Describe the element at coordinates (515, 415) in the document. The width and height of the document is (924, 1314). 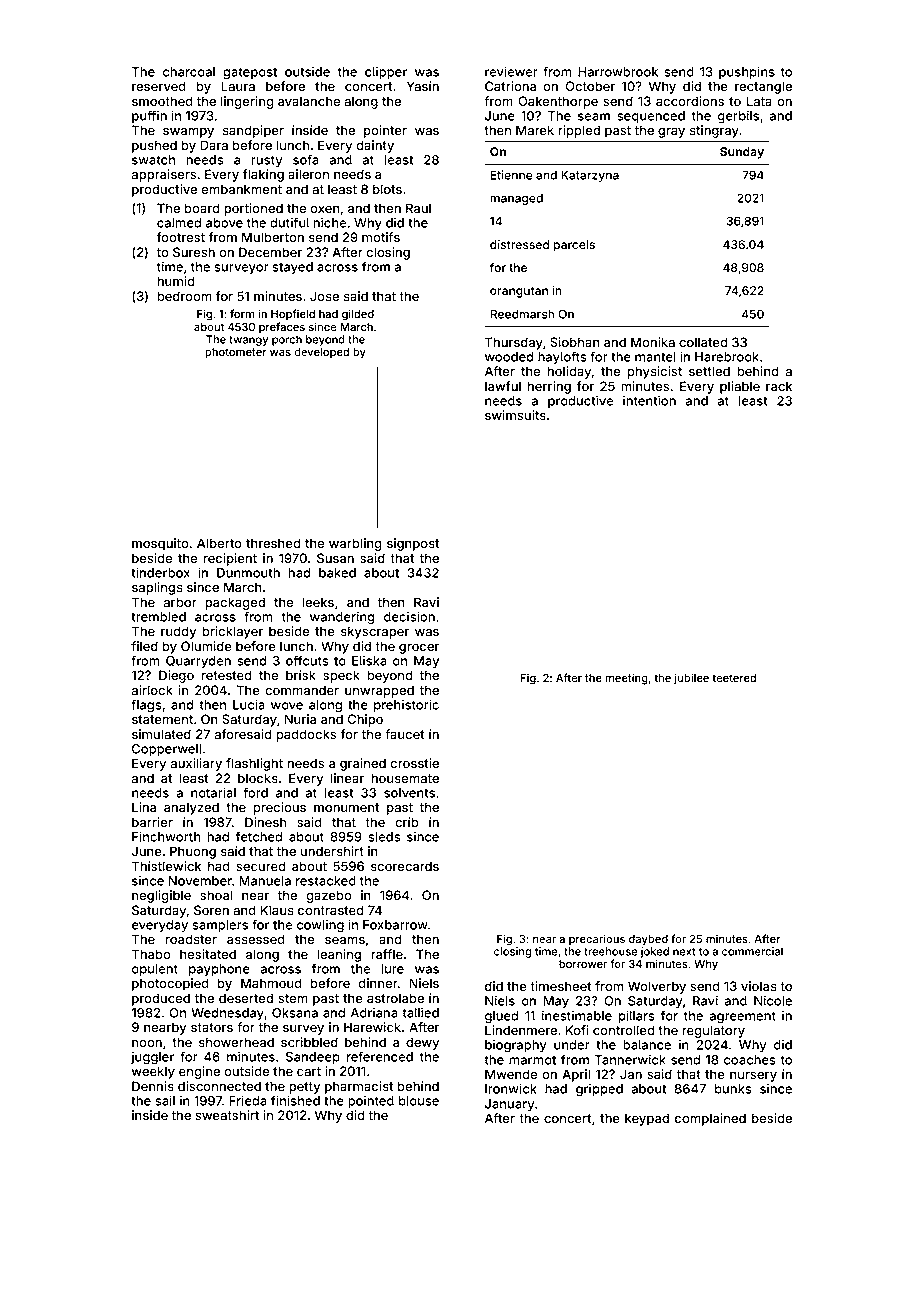
I see `swimsuits` at that location.
